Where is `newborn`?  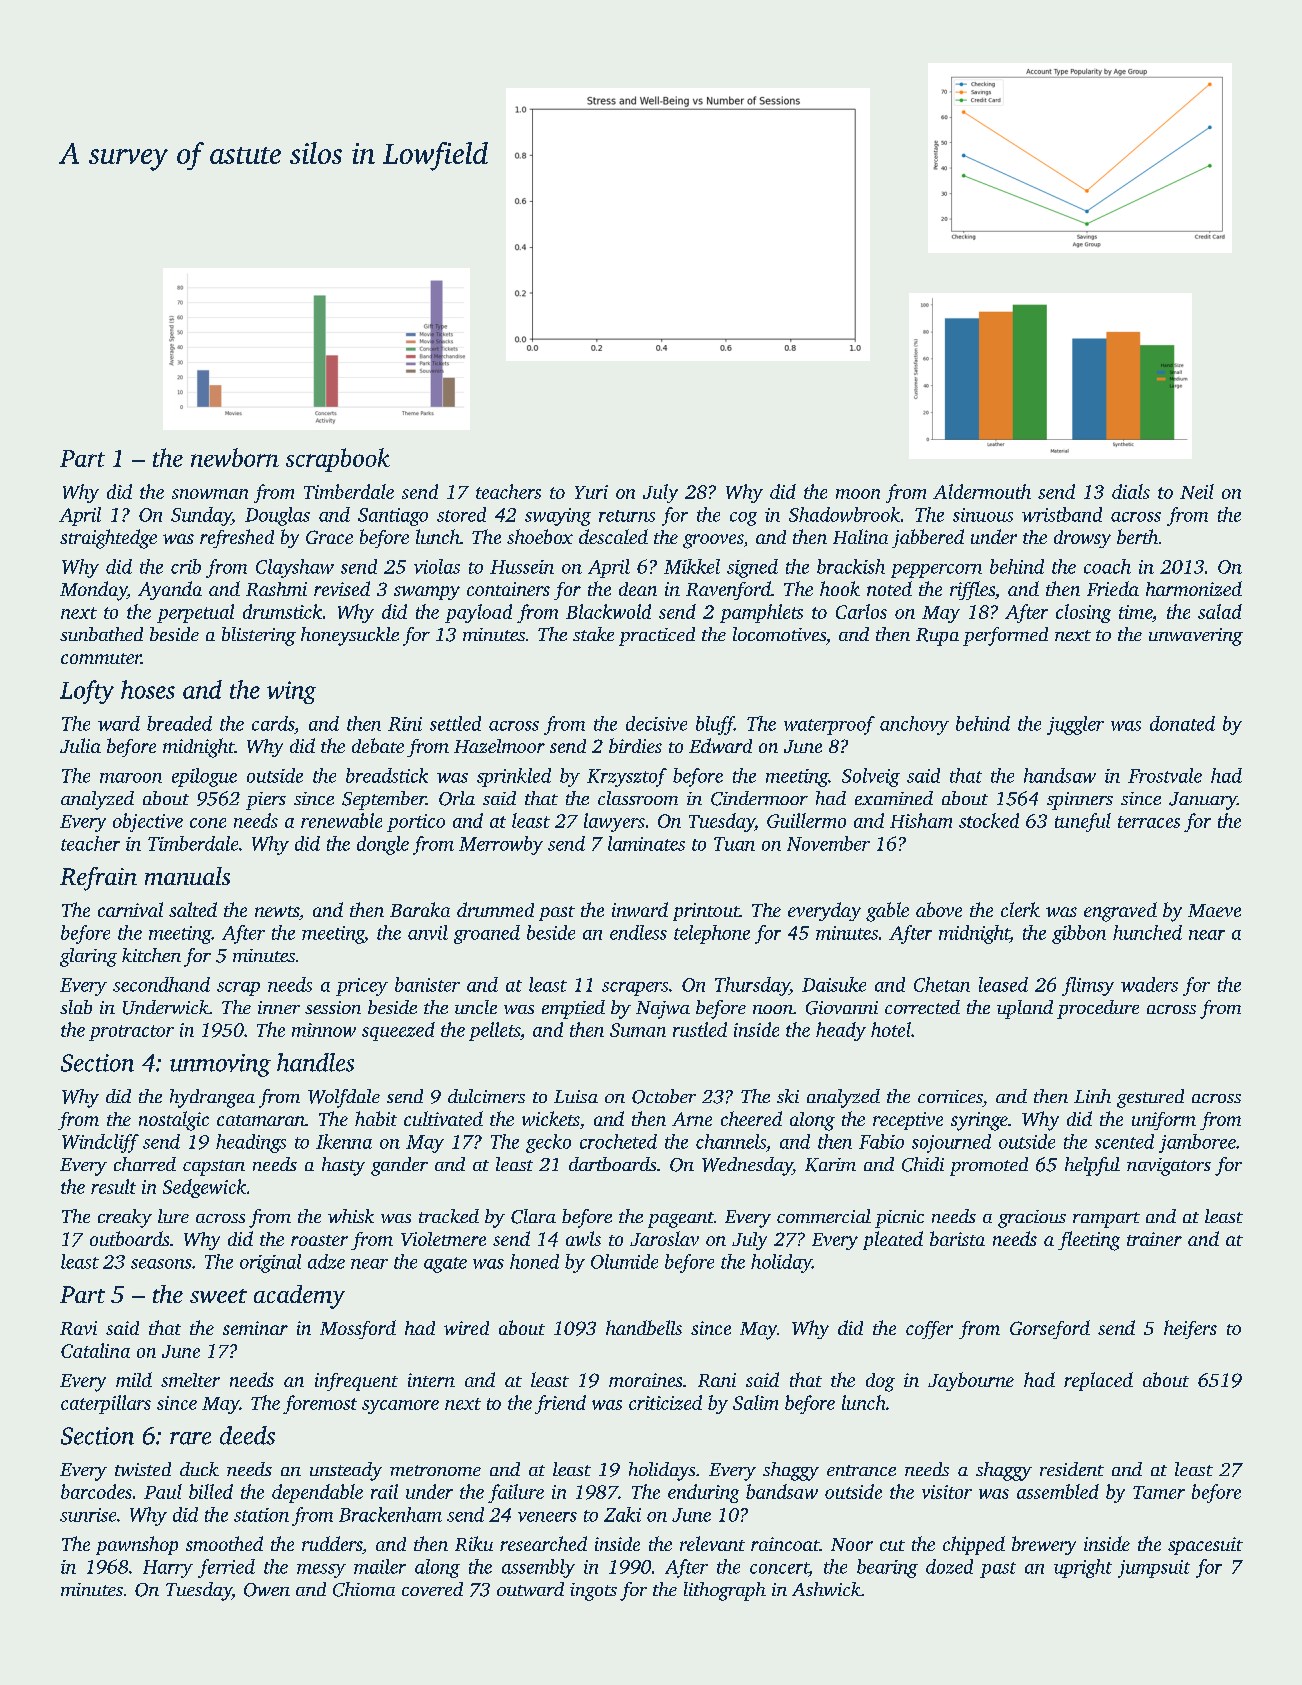 newborn is located at coordinates (235, 457).
